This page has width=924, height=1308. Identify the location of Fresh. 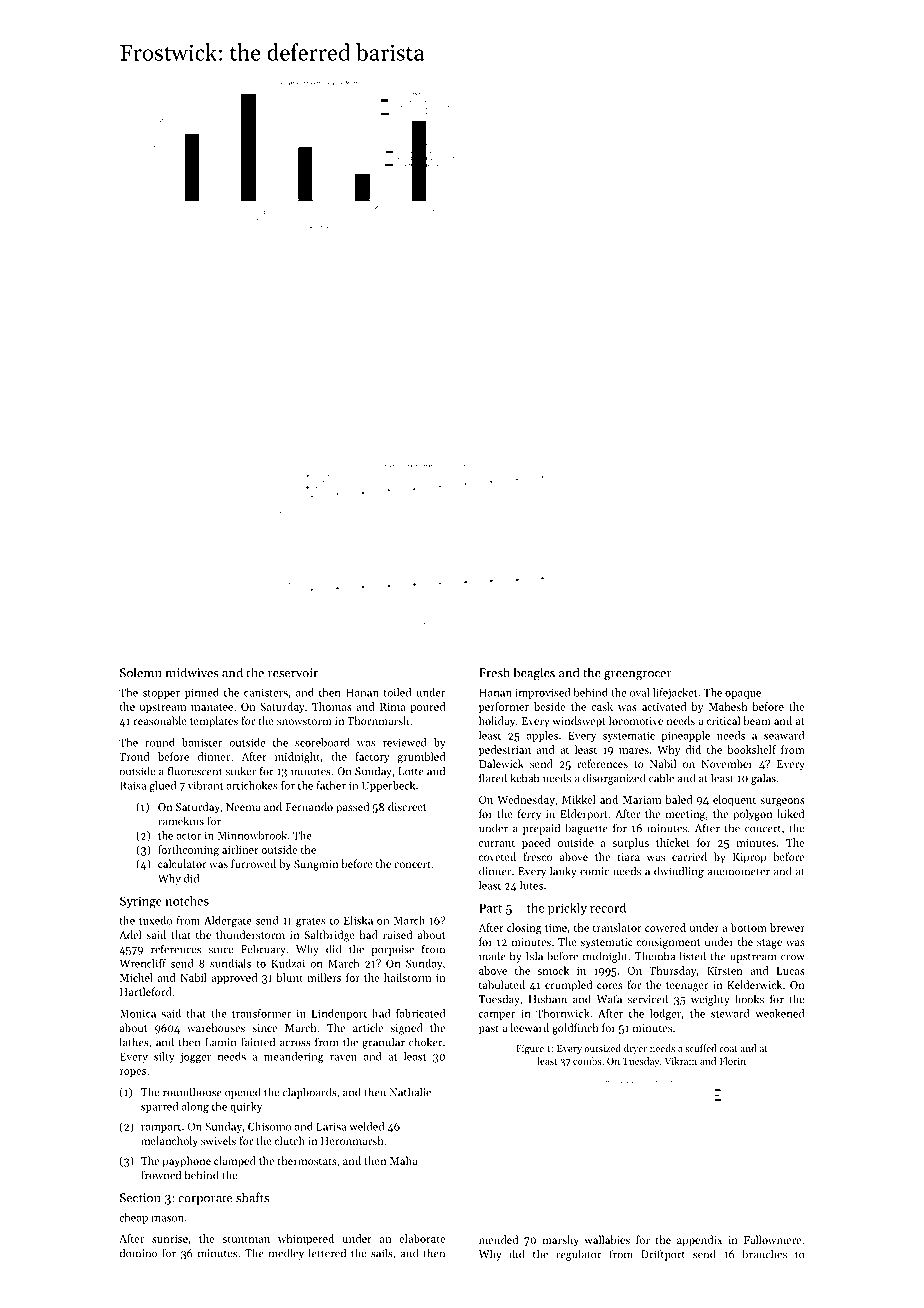
(494, 672).
